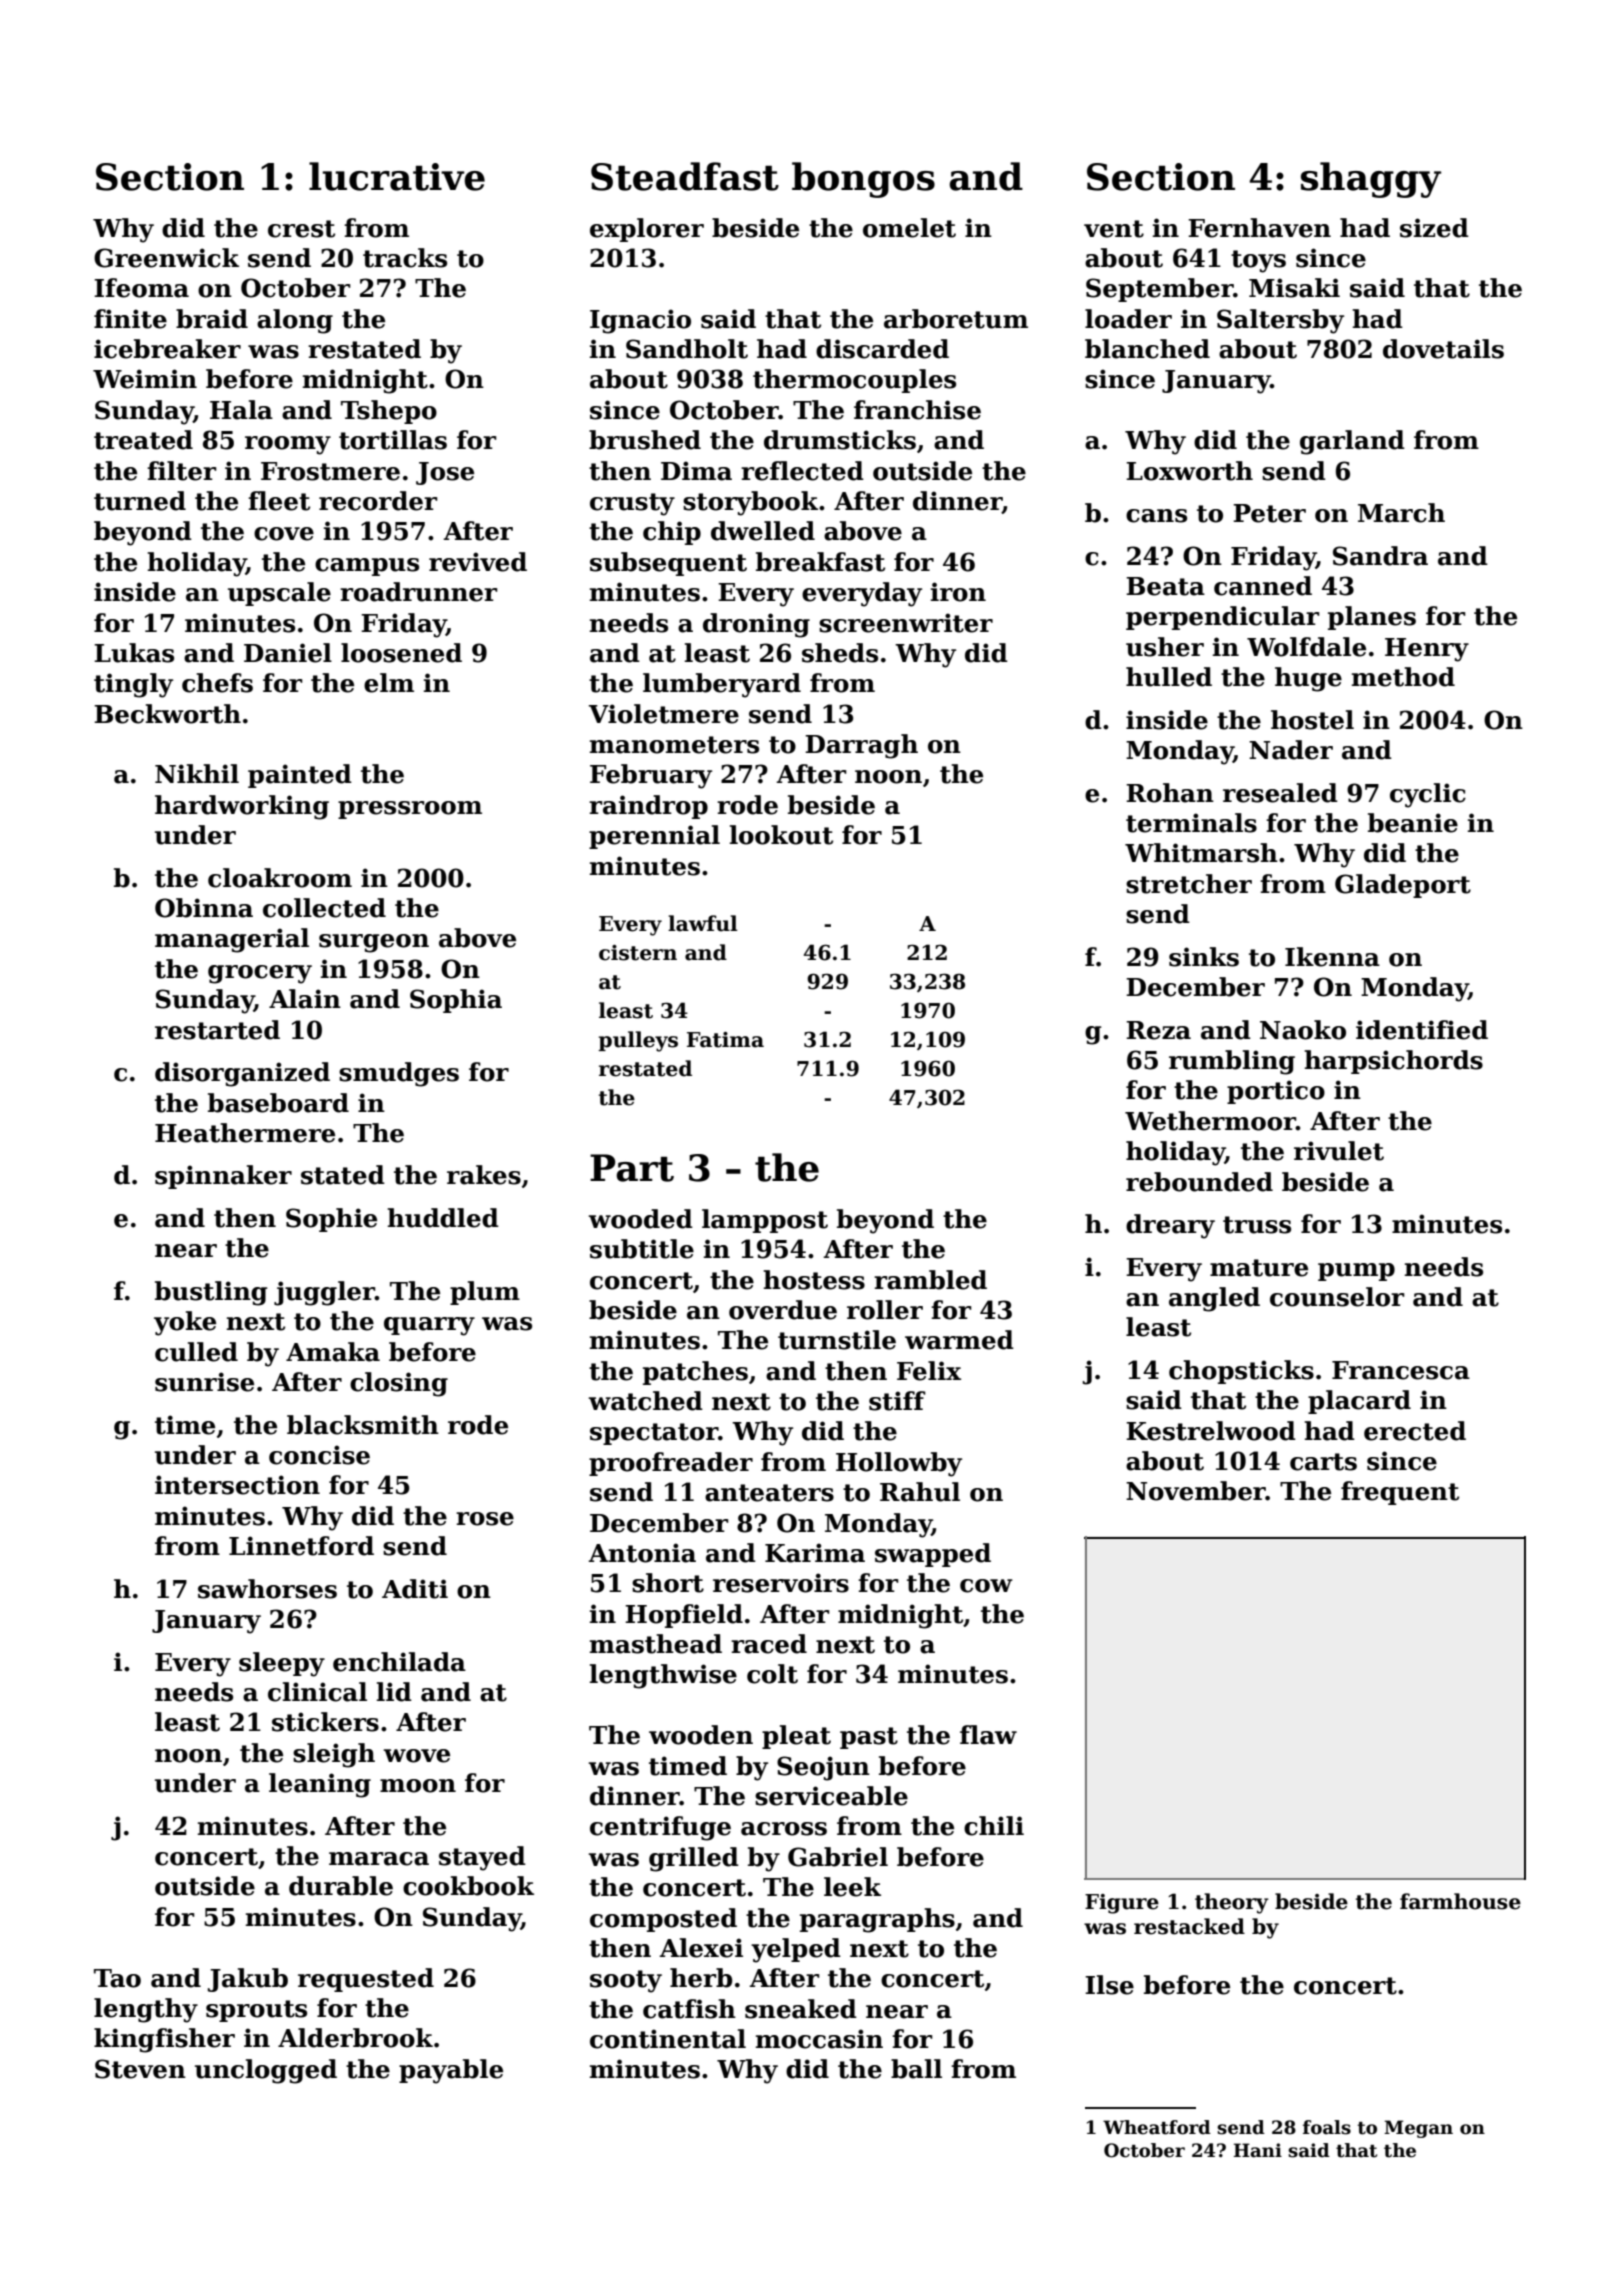 The height and width of the document is (2292, 1620). What do you see at coordinates (333, 1352) in the document?
I see `Amaka` at bounding box center [333, 1352].
